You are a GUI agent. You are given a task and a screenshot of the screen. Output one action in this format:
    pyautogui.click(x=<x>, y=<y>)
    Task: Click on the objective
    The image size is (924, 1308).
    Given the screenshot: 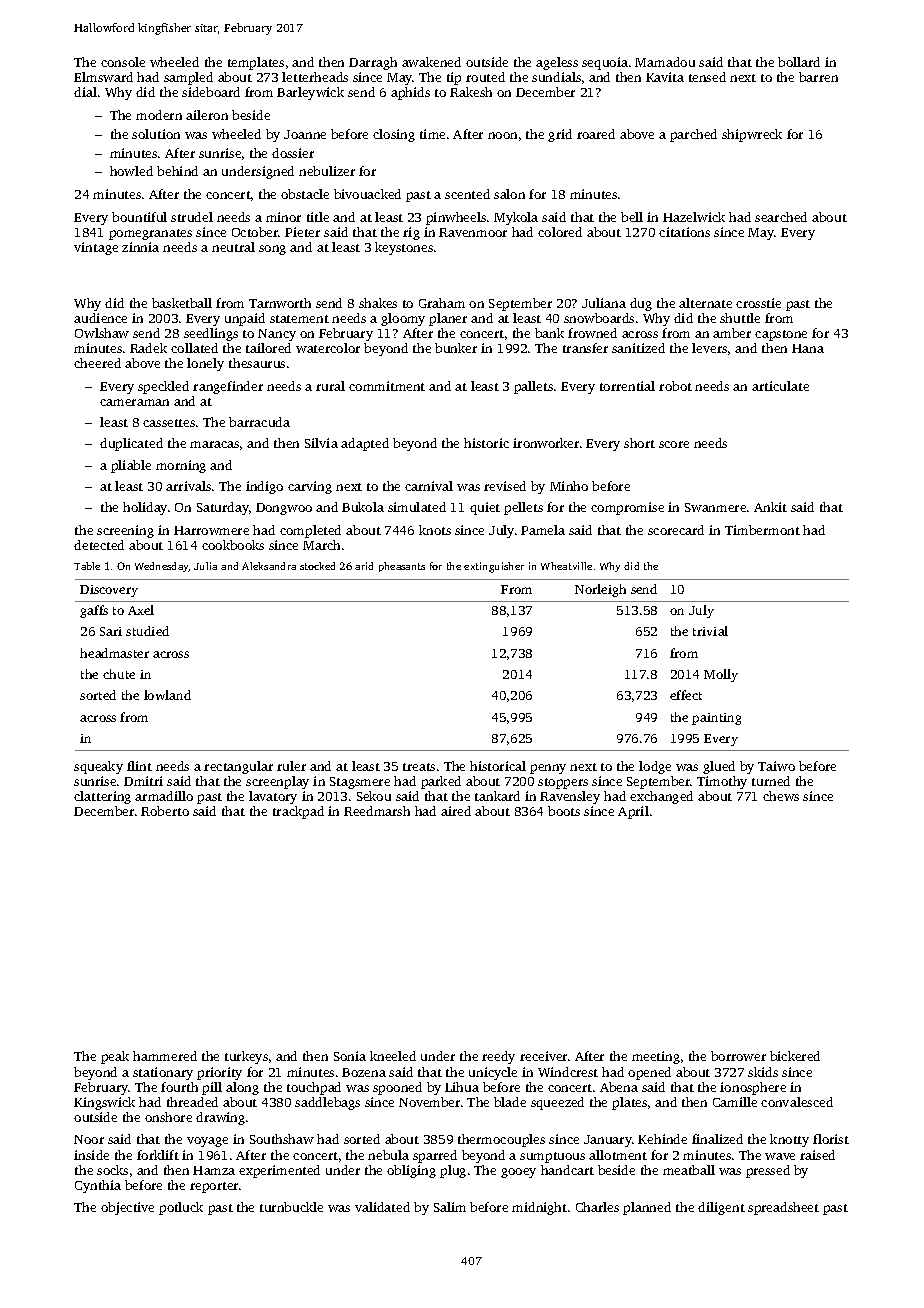 What is the action you would take?
    pyautogui.click(x=127, y=1208)
